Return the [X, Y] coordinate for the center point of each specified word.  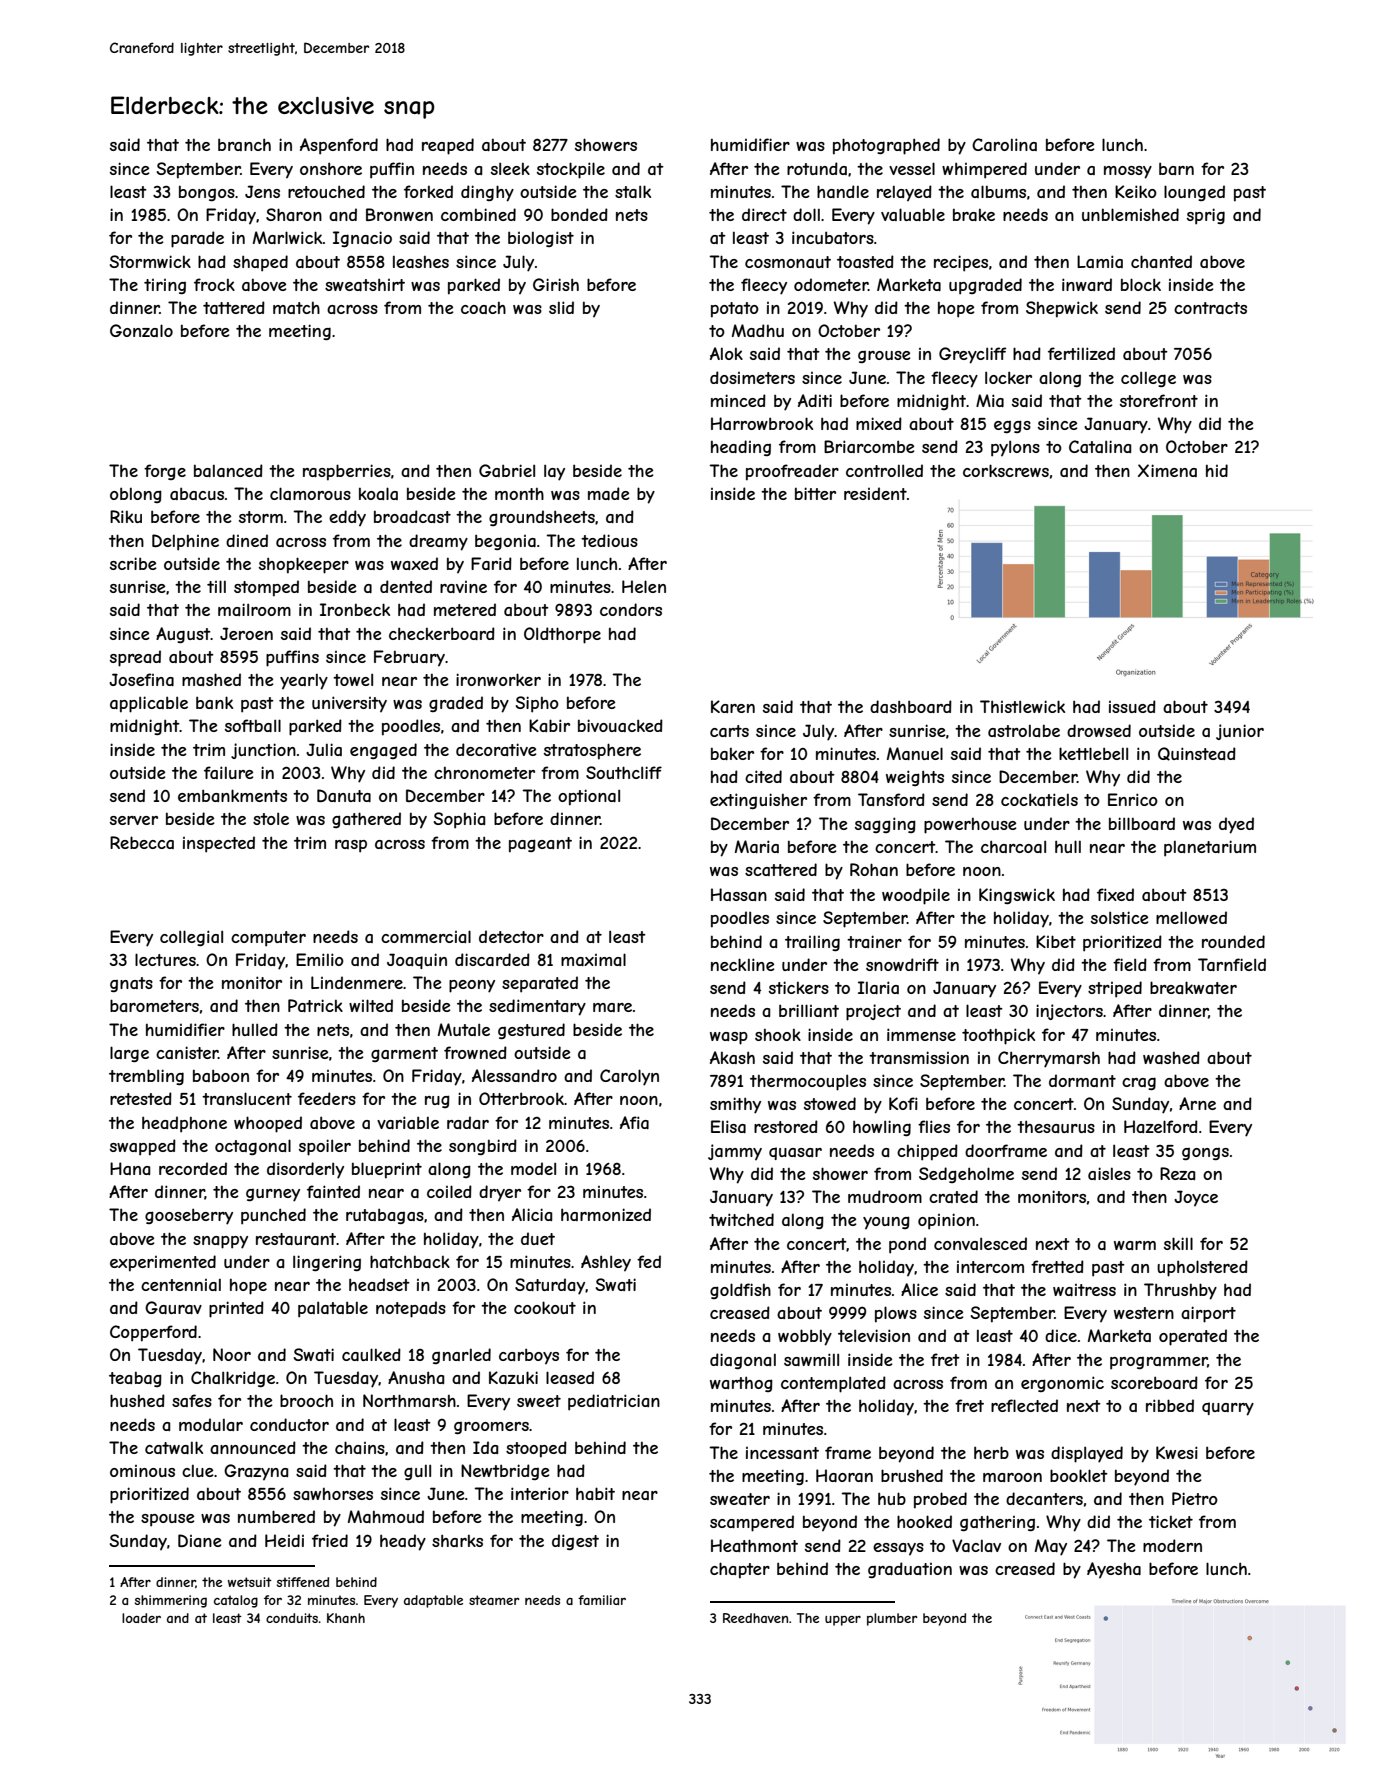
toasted [865, 261]
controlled [884, 470]
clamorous [310, 493]
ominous [142, 1471]
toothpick [998, 1036]
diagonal [743, 1361]
